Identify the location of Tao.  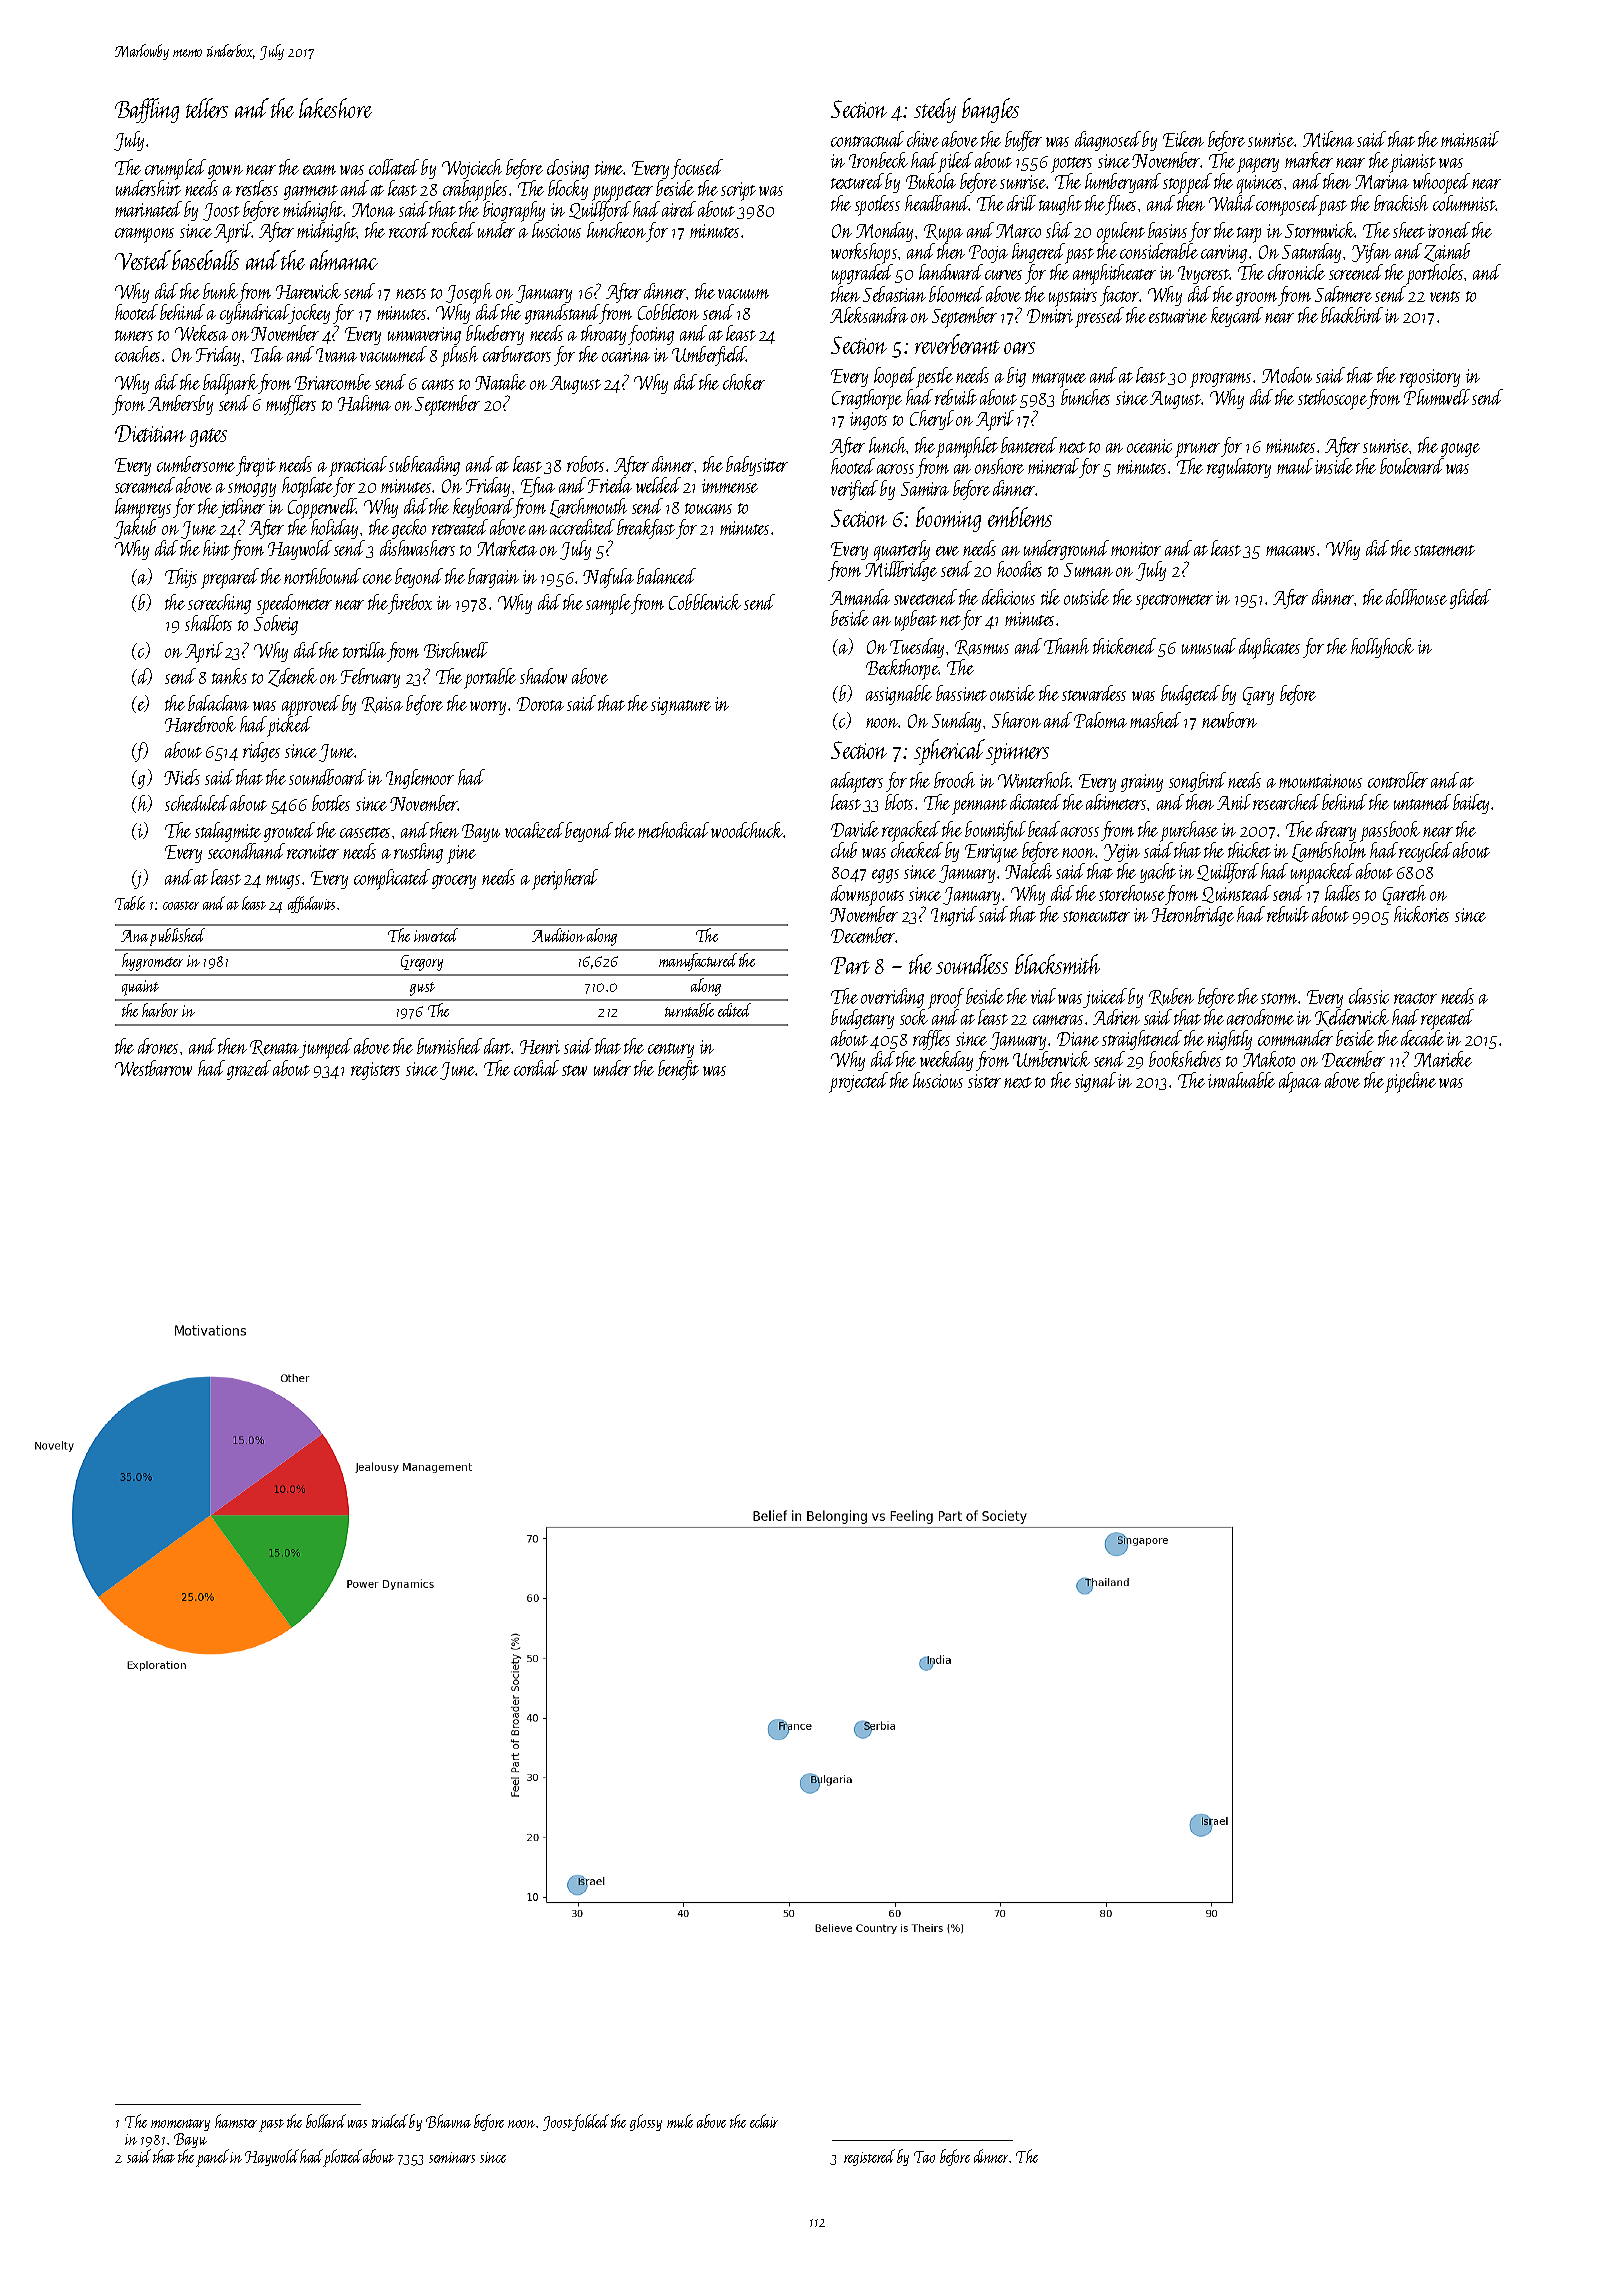
(924, 2157).
